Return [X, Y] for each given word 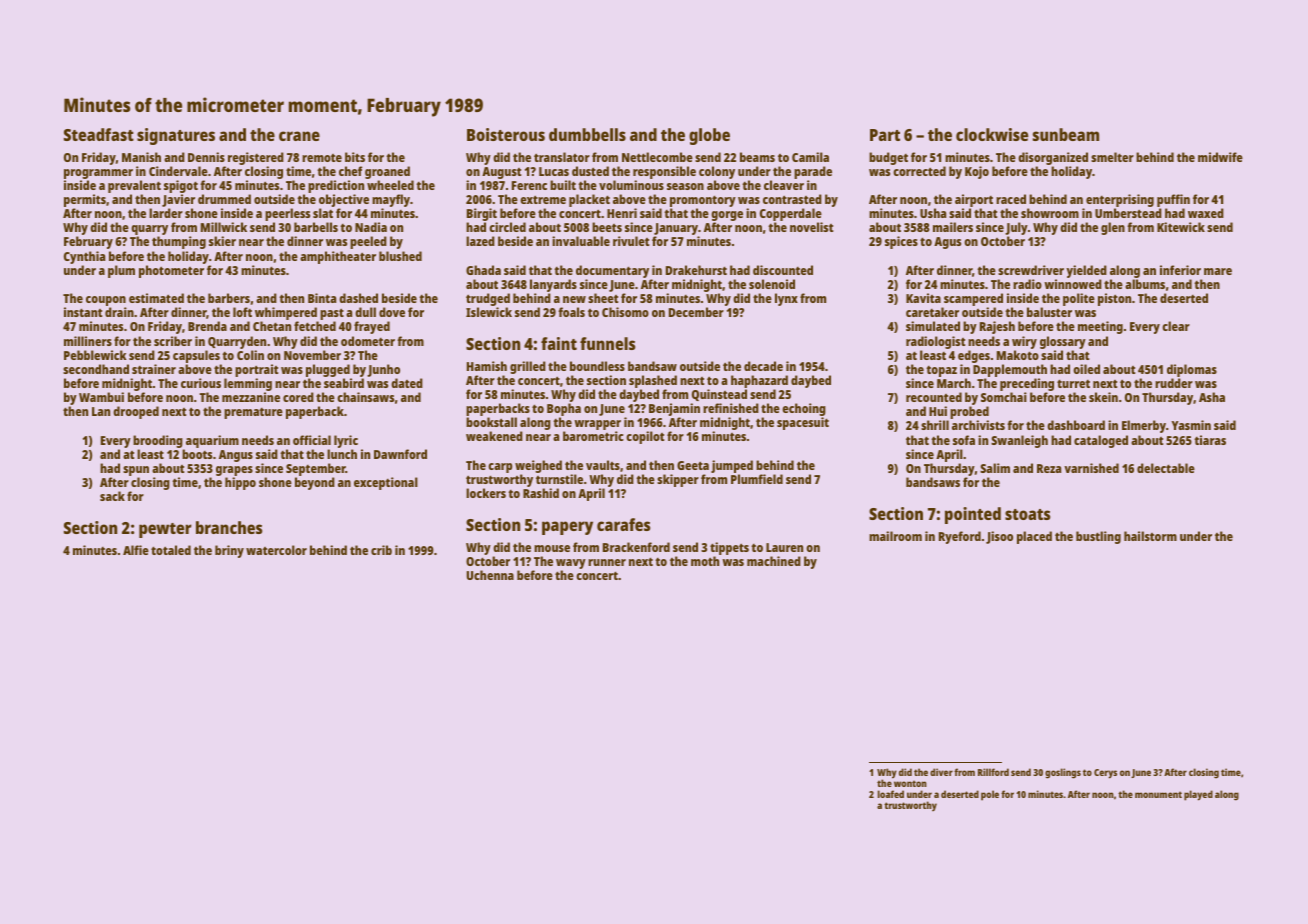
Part [885, 135]
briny [229, 551]
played [1198, 795]
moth [705, 561]
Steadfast [99, 134]
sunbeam [1066, 134]
